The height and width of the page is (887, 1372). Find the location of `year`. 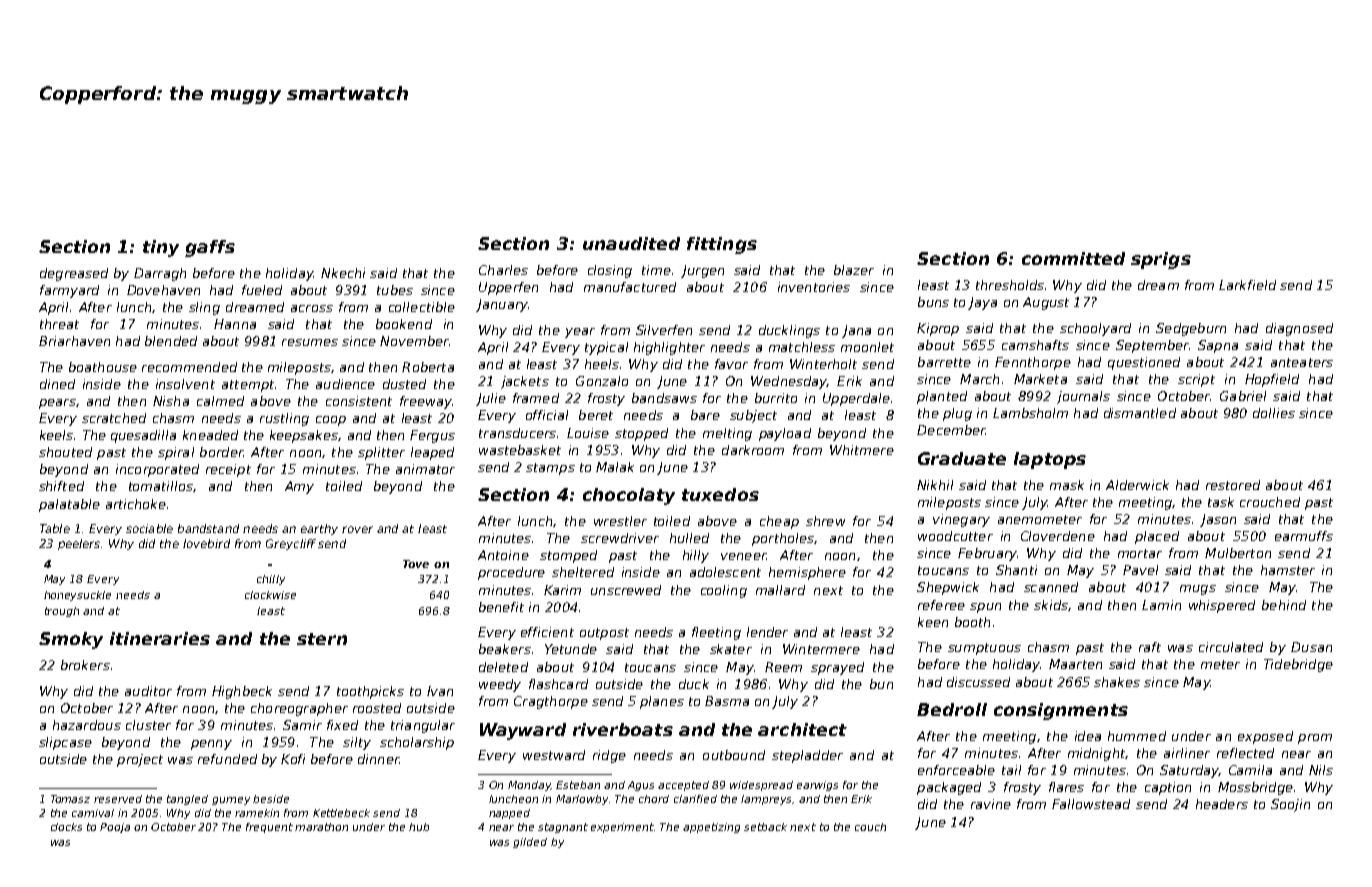

year is located at coordinates (580, 333).
